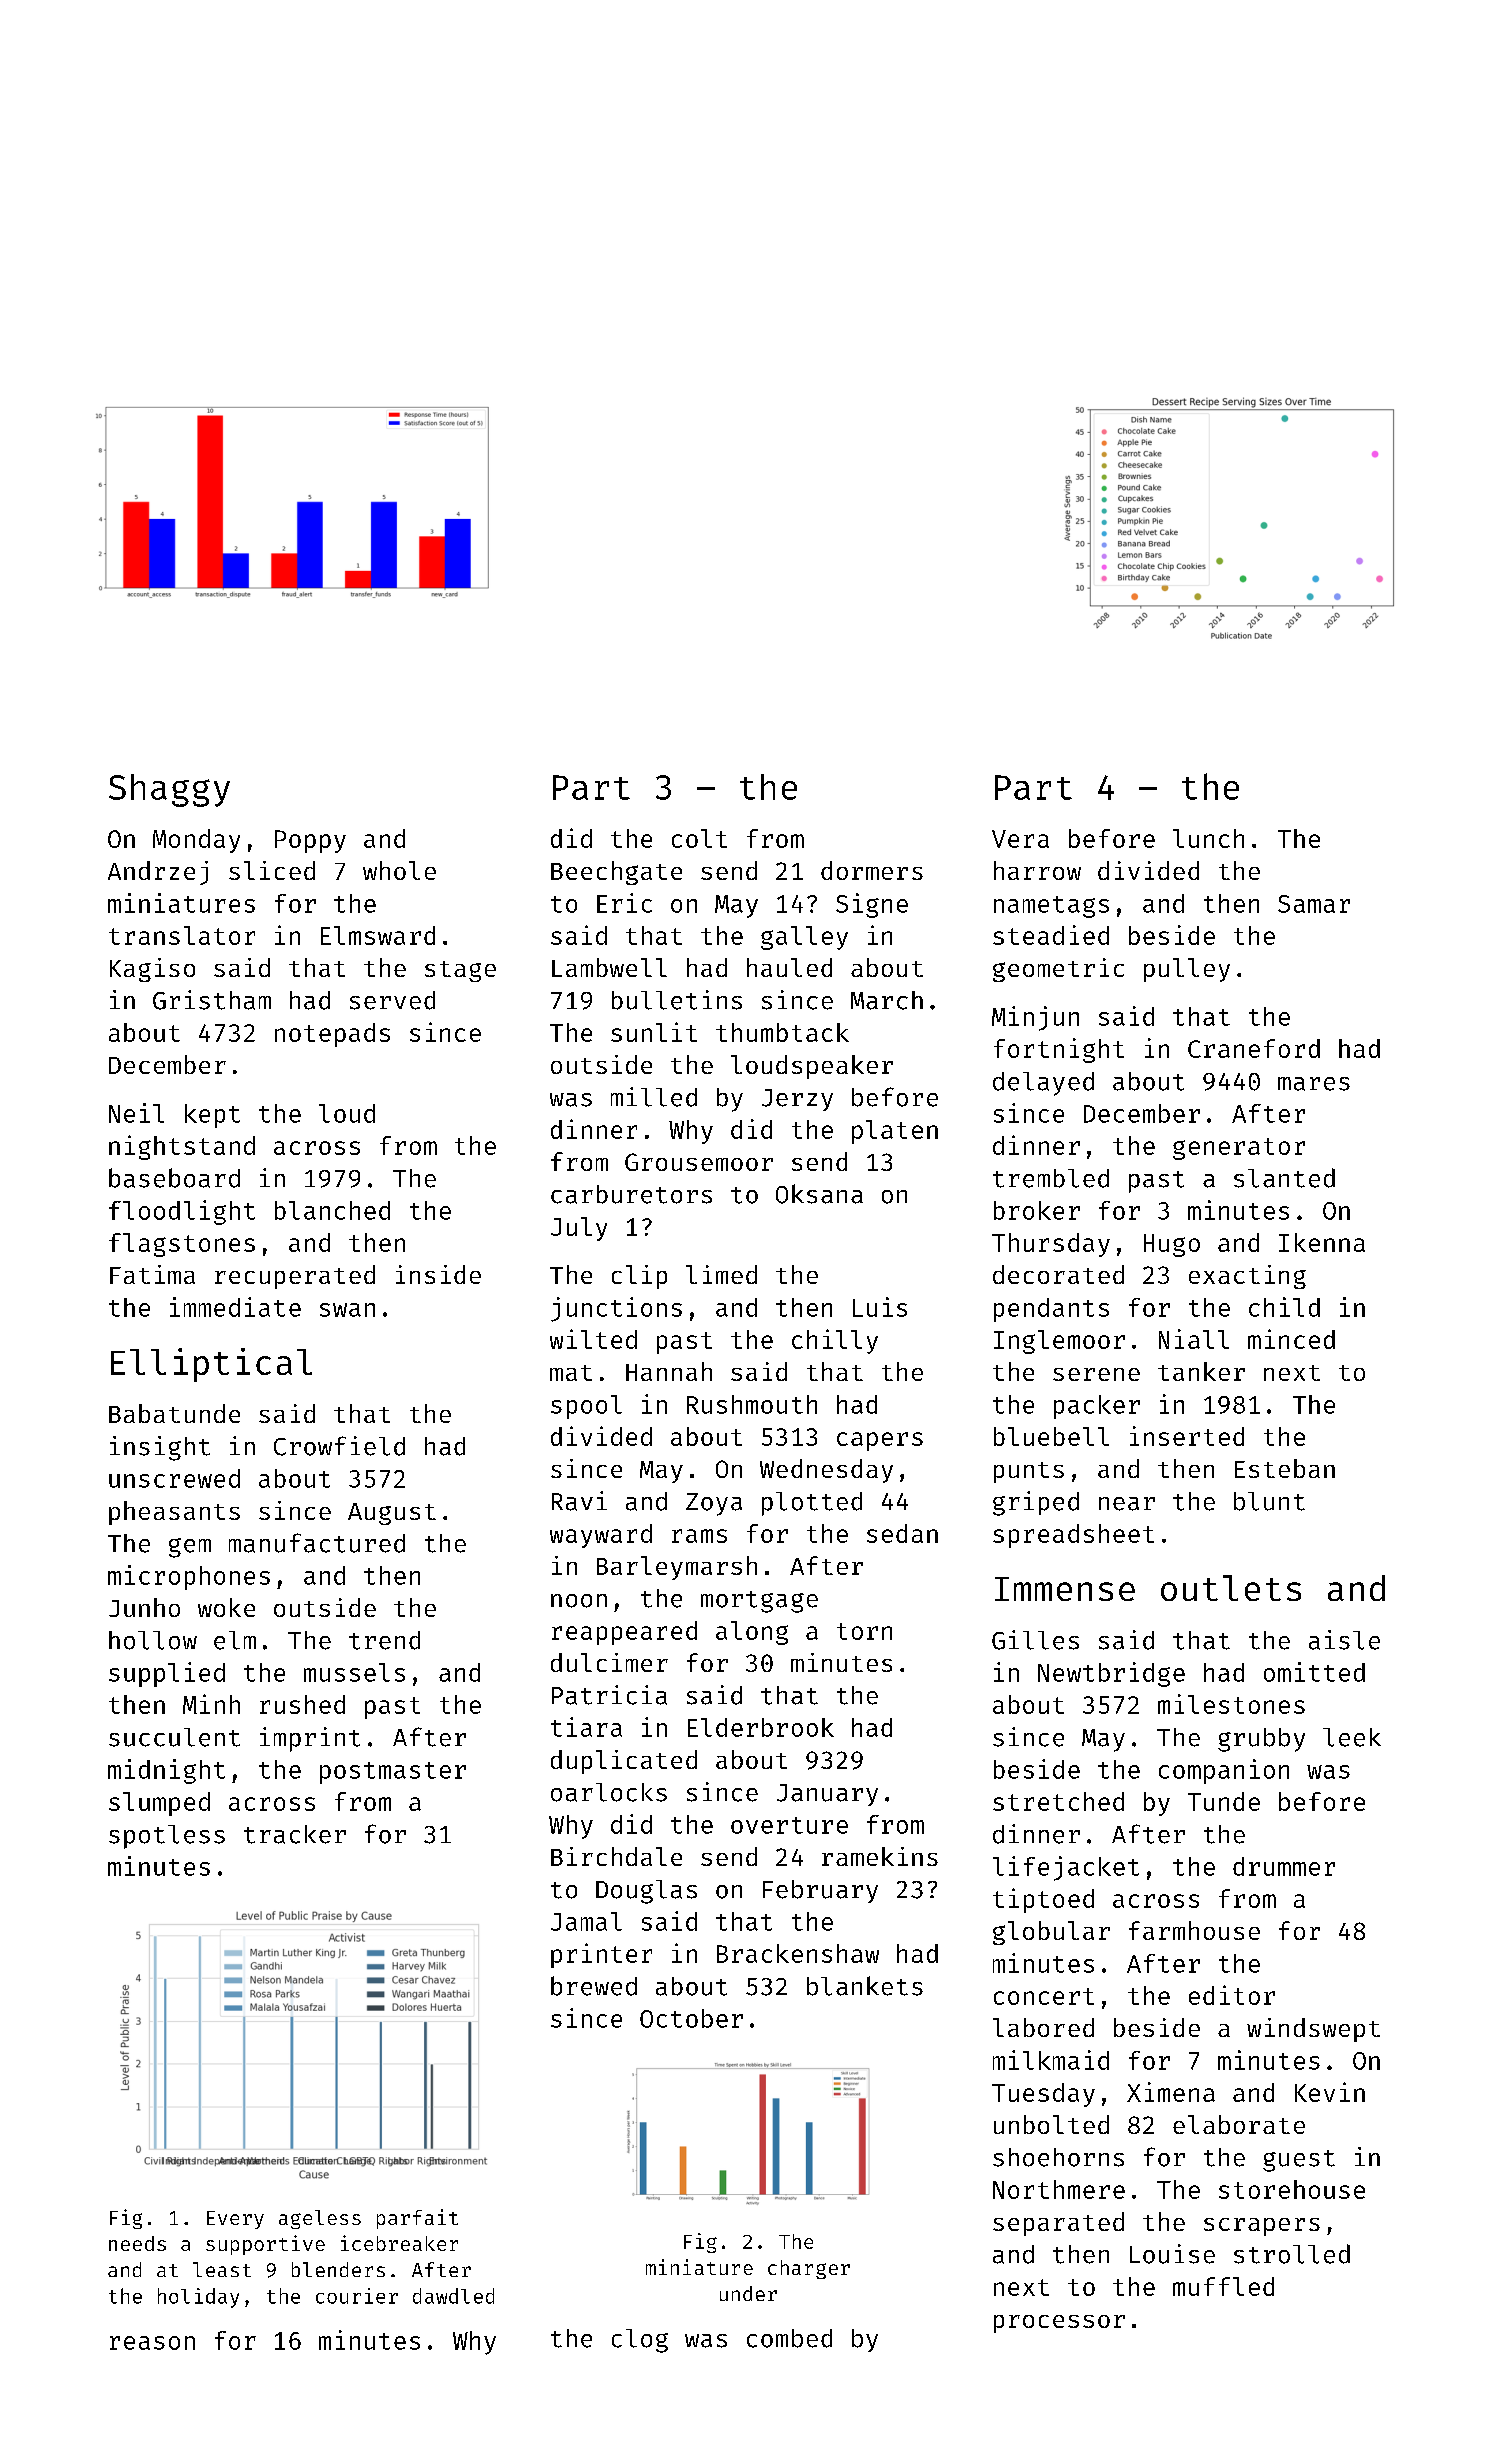 This document has width=1496, height=2464. What do you see at coordinates (399, 870) in the document?
I see `whole` at bounding box center [399, 870].
